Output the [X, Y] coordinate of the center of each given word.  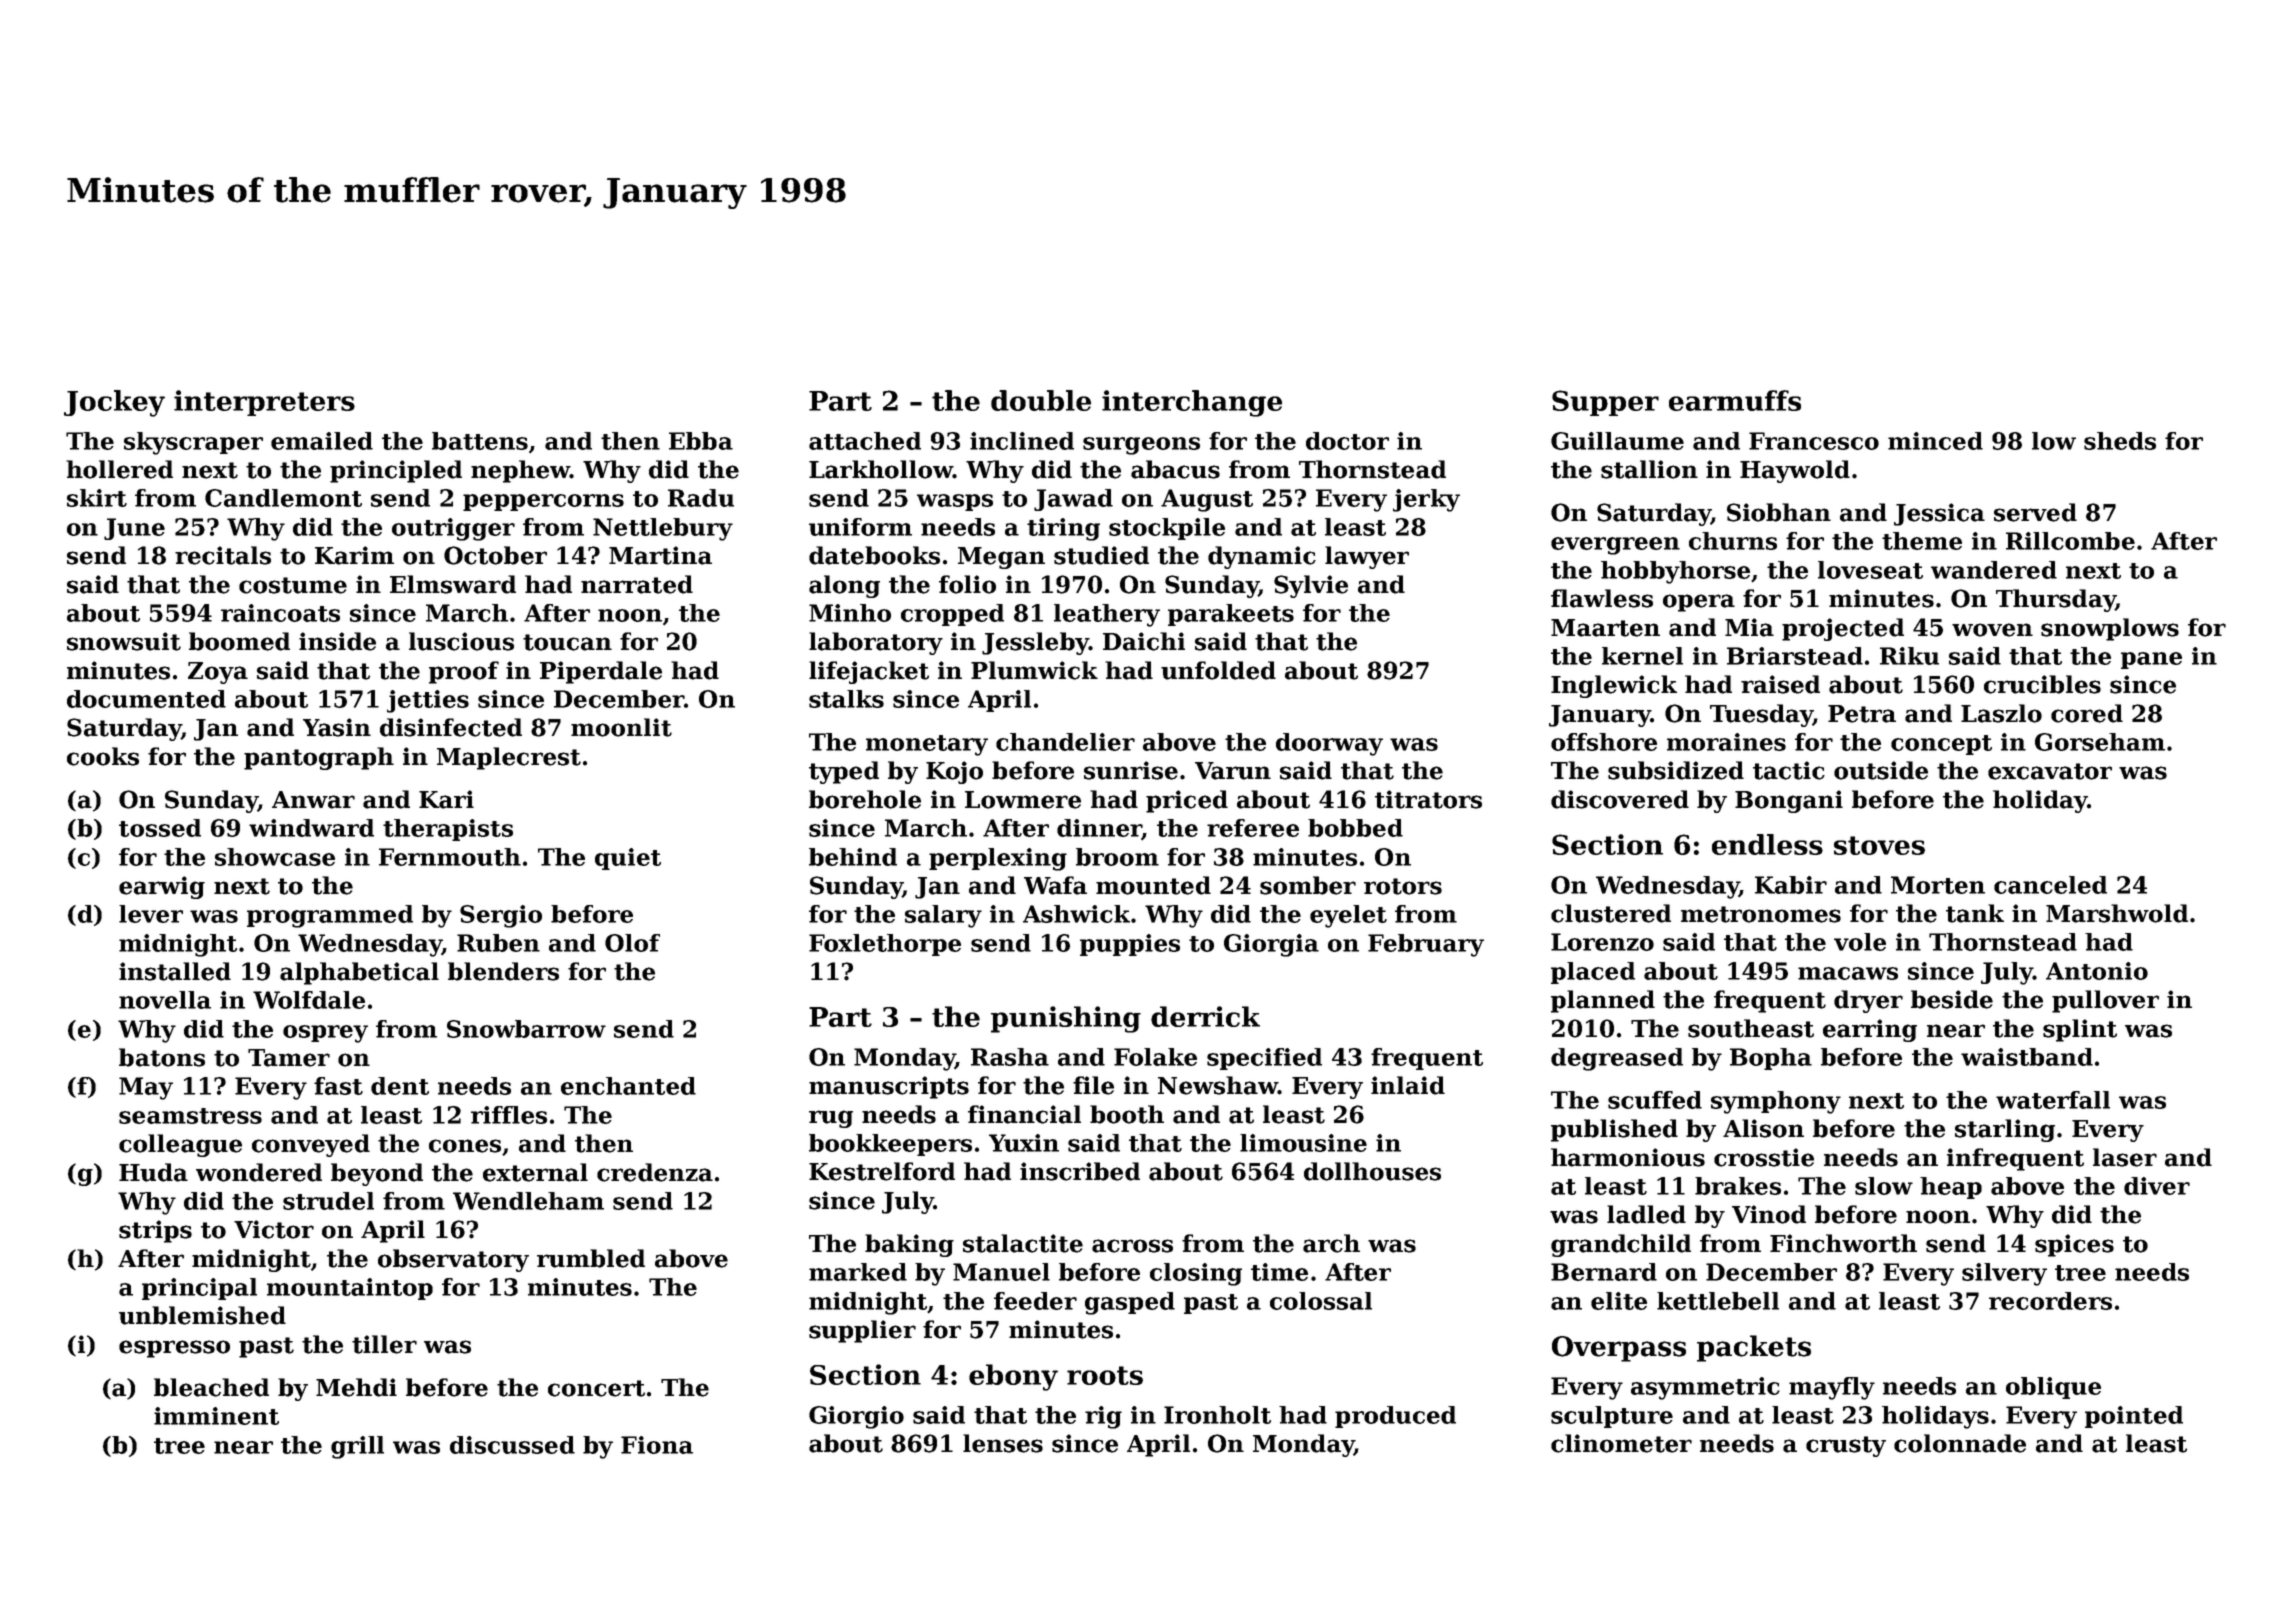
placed [1593, 973]
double [1041, 400]
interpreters [264, 403]
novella [165, 1000]
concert [596, 1388]
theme [1922, 541]
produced [1395, 1417]
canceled [2050, 885]
